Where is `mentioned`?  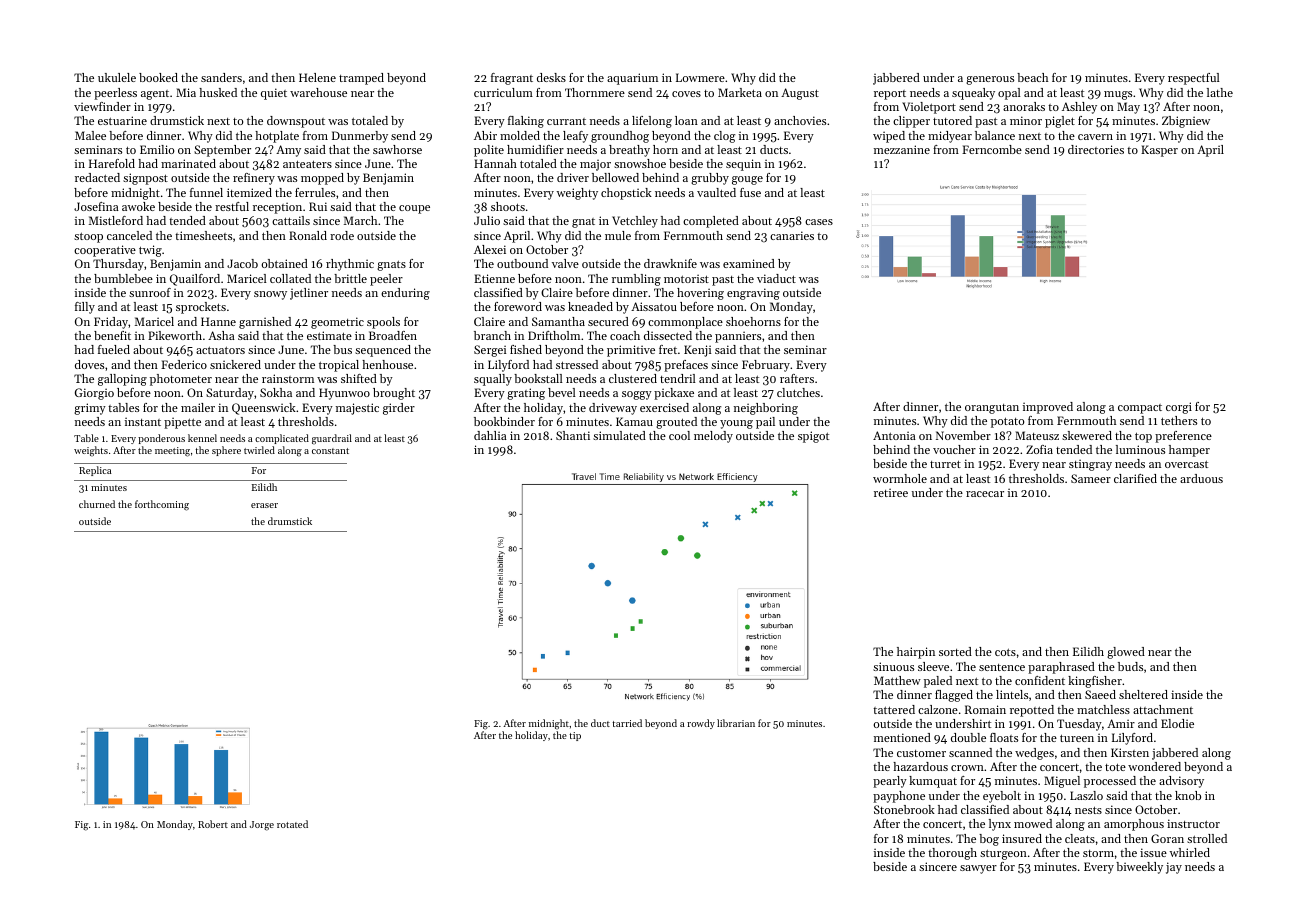
mentioned is located at coordinates (902, 737).
